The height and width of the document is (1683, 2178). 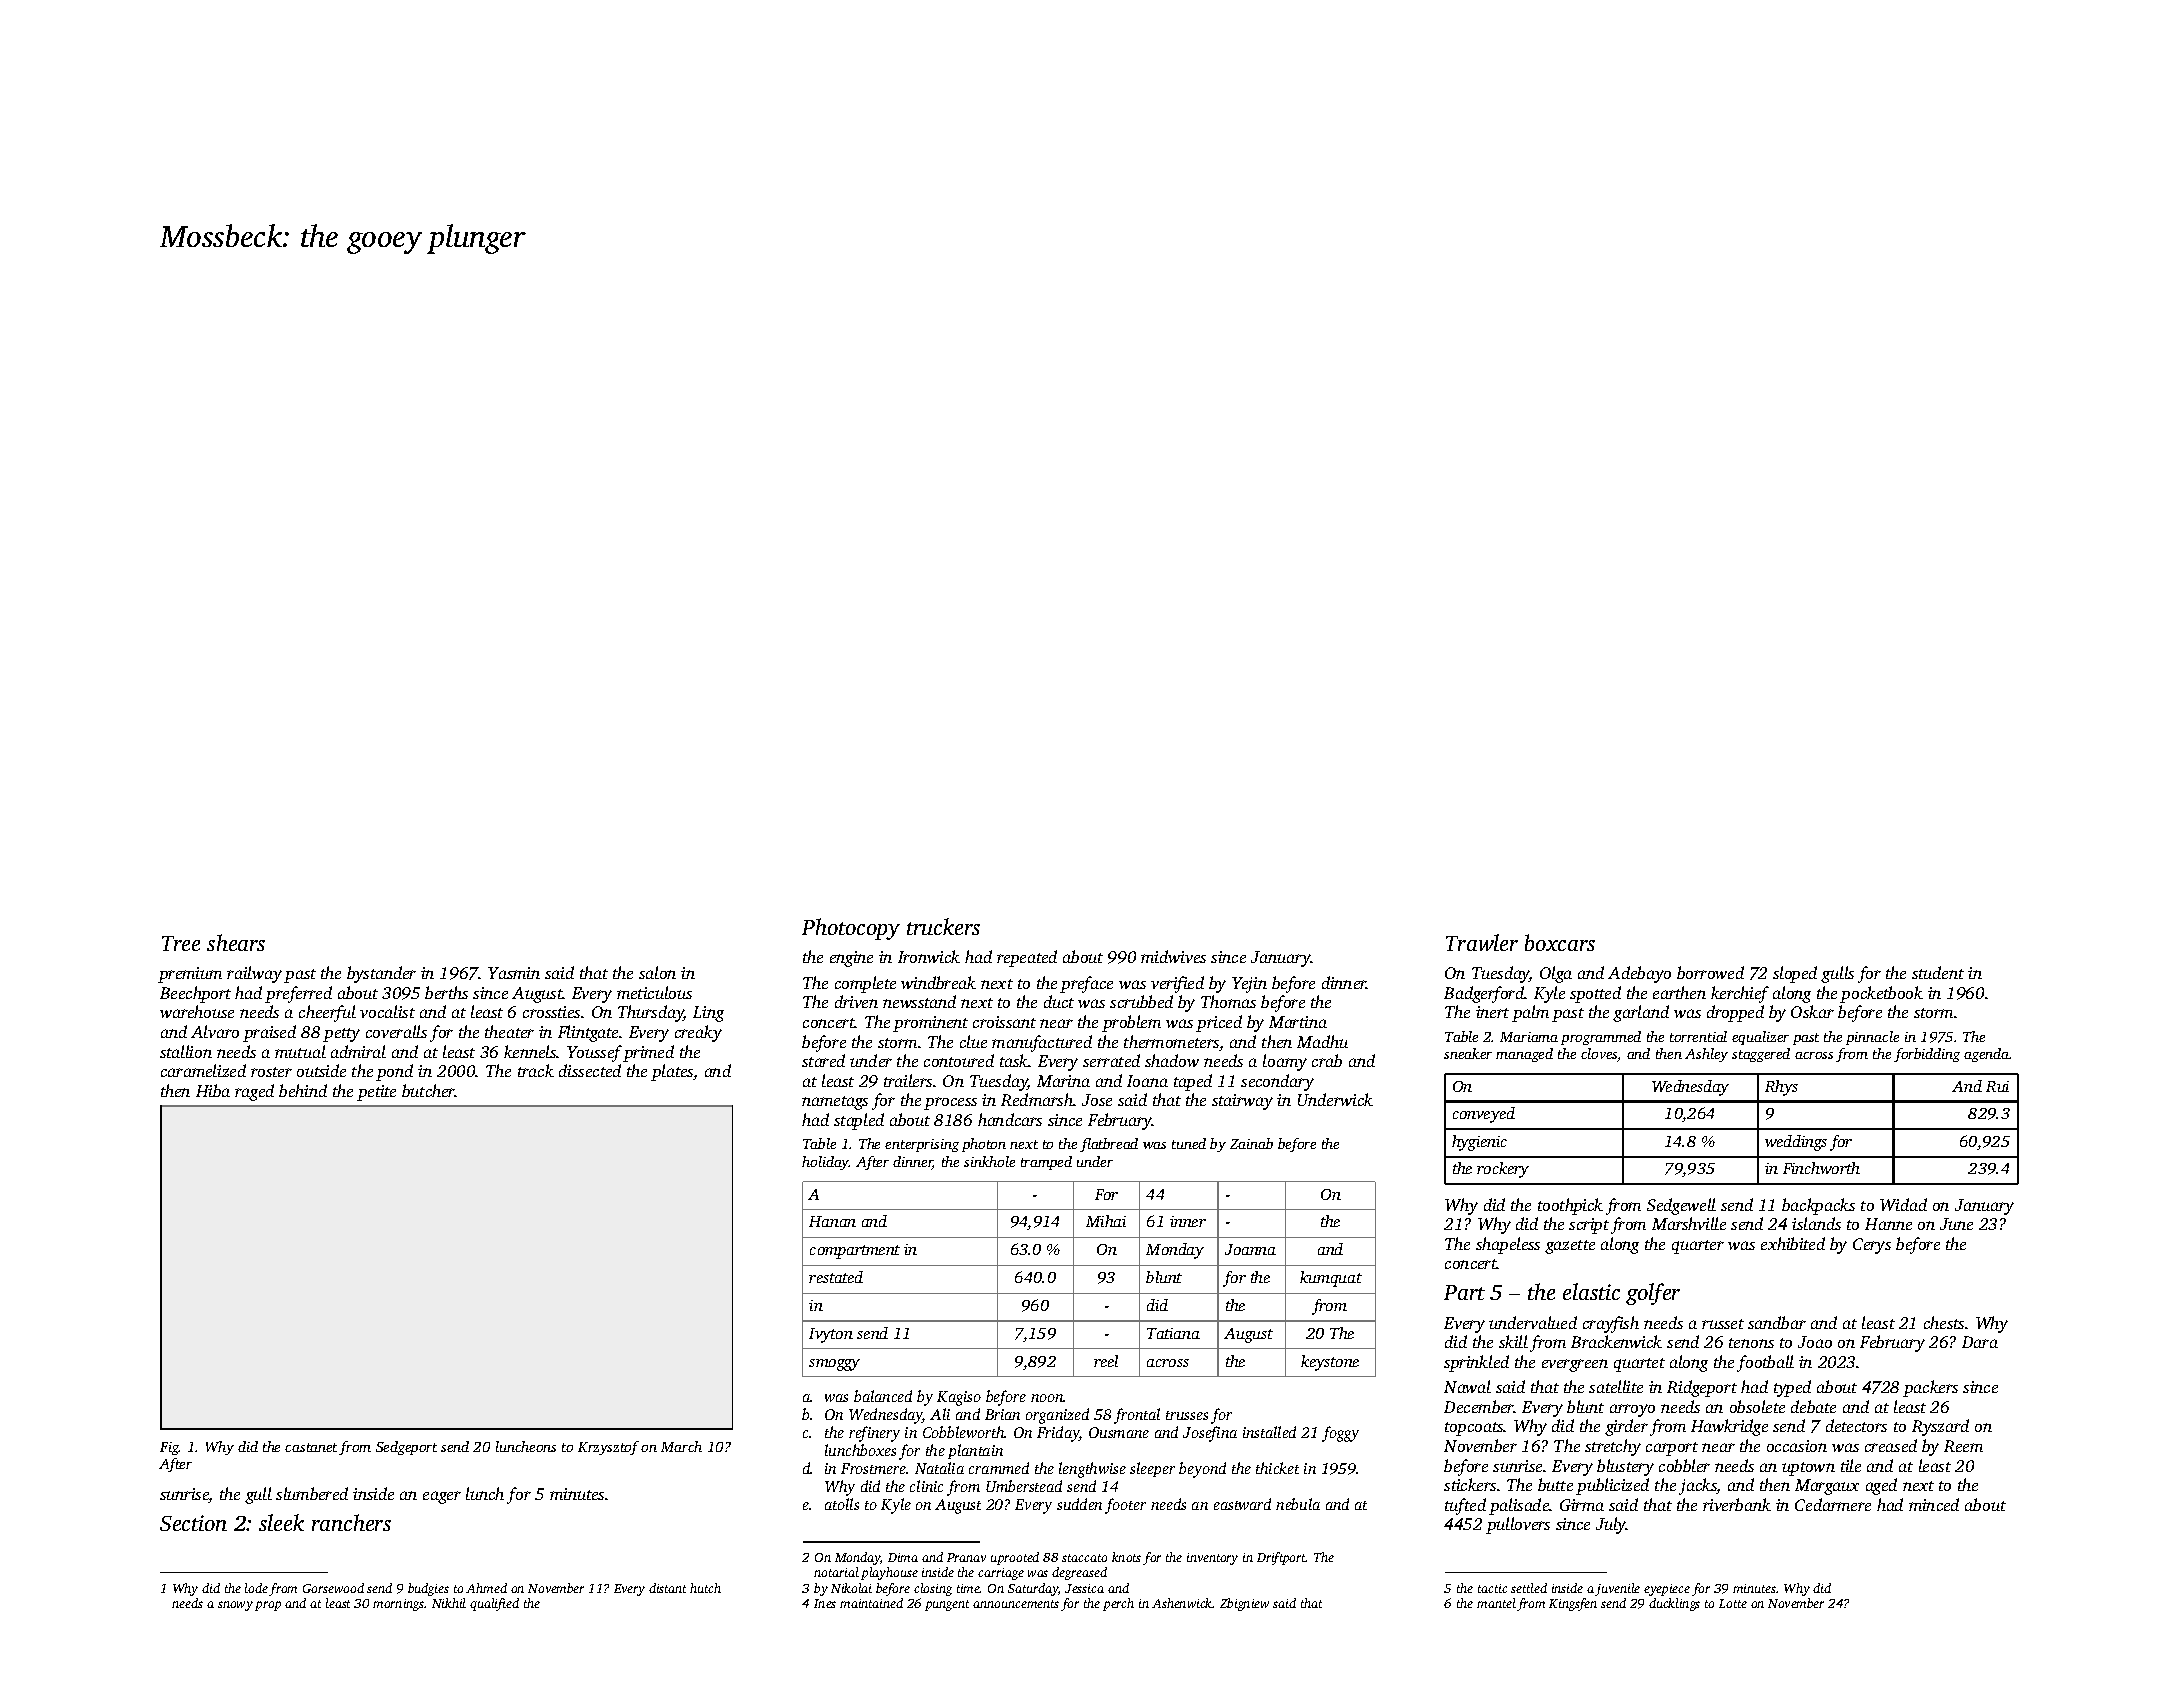 What do you see at coordinates (236, 942) in the document?
I see `shears` at bounding box center [236, 942].
